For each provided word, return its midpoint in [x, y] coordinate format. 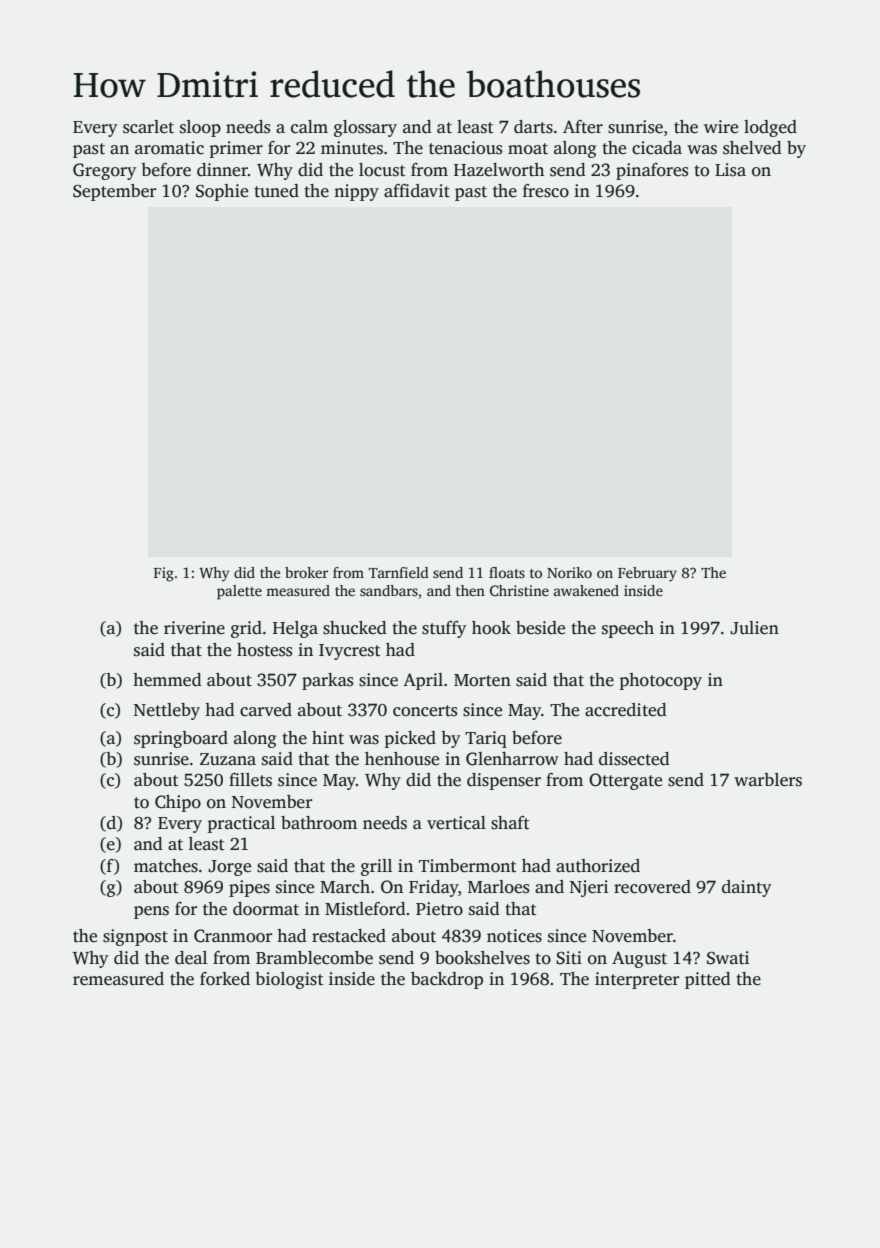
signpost [135, 937]
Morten [482, 680]
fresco [546, 191]
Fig [164, 574]
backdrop [447, 980]
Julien [754, 628]
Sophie [222, 192]
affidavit [417, 191]
